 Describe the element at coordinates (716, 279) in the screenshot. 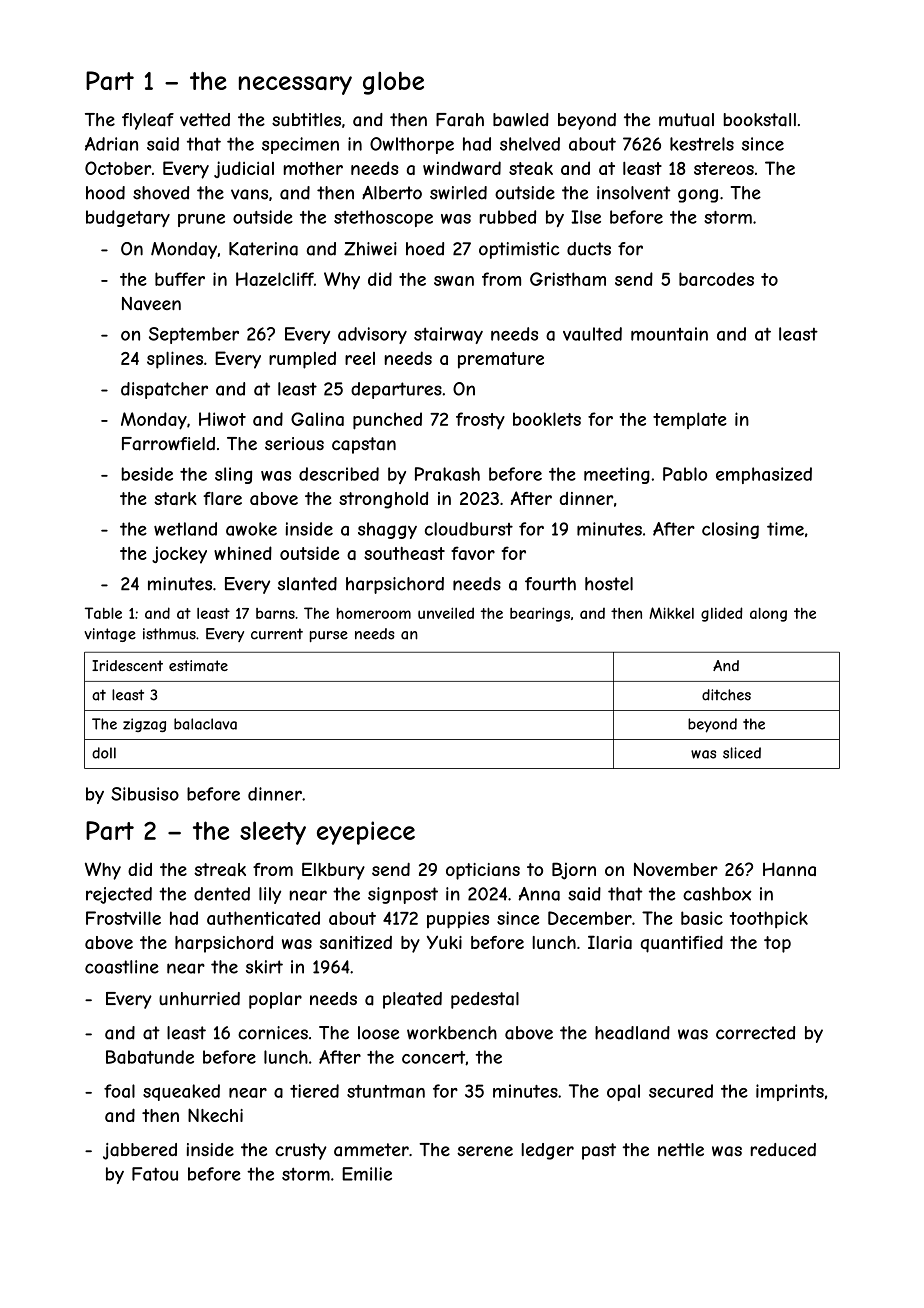

I see `barcodes` at that location.
